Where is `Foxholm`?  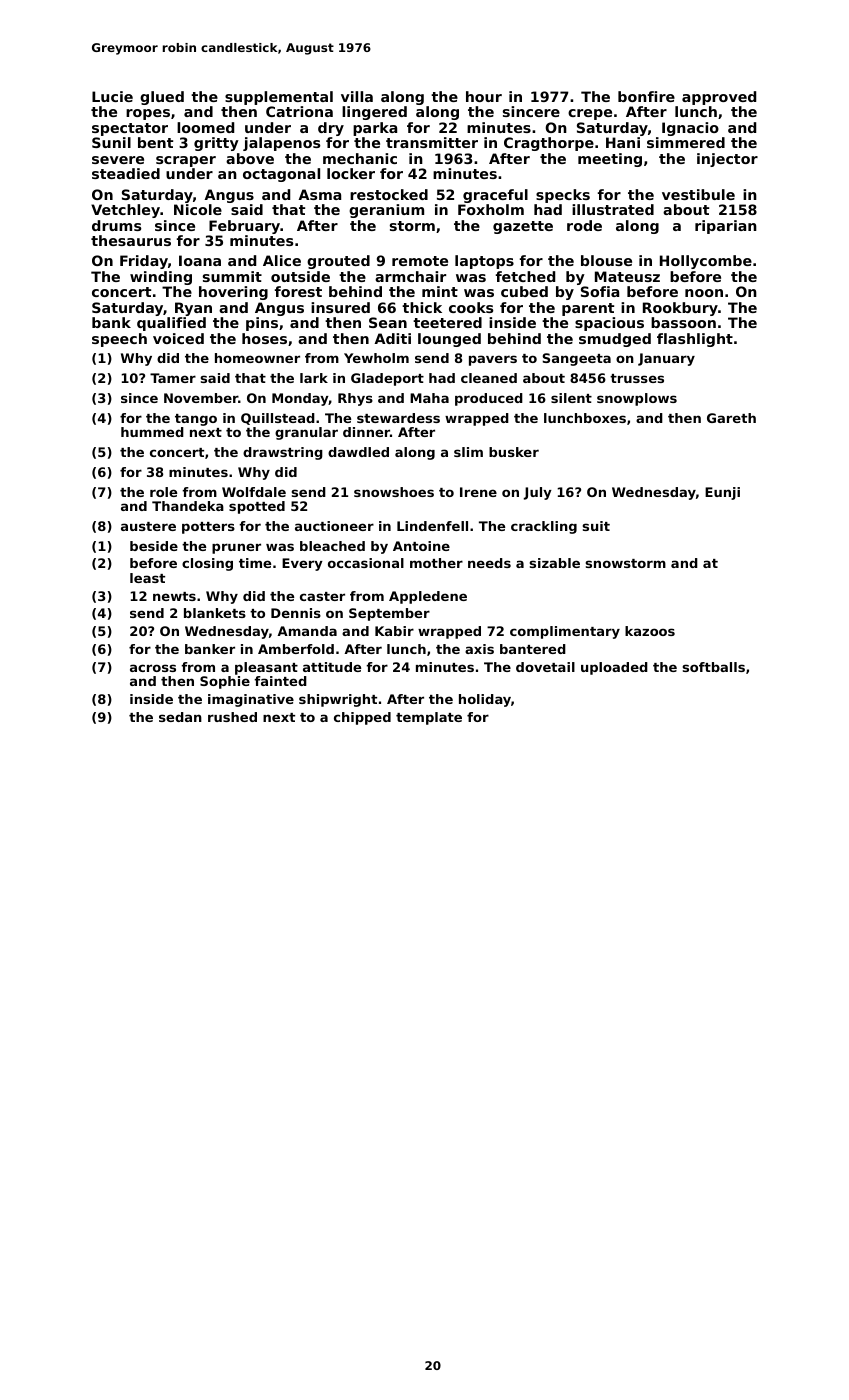
Foxholm is located at coordinates (491, 209).
